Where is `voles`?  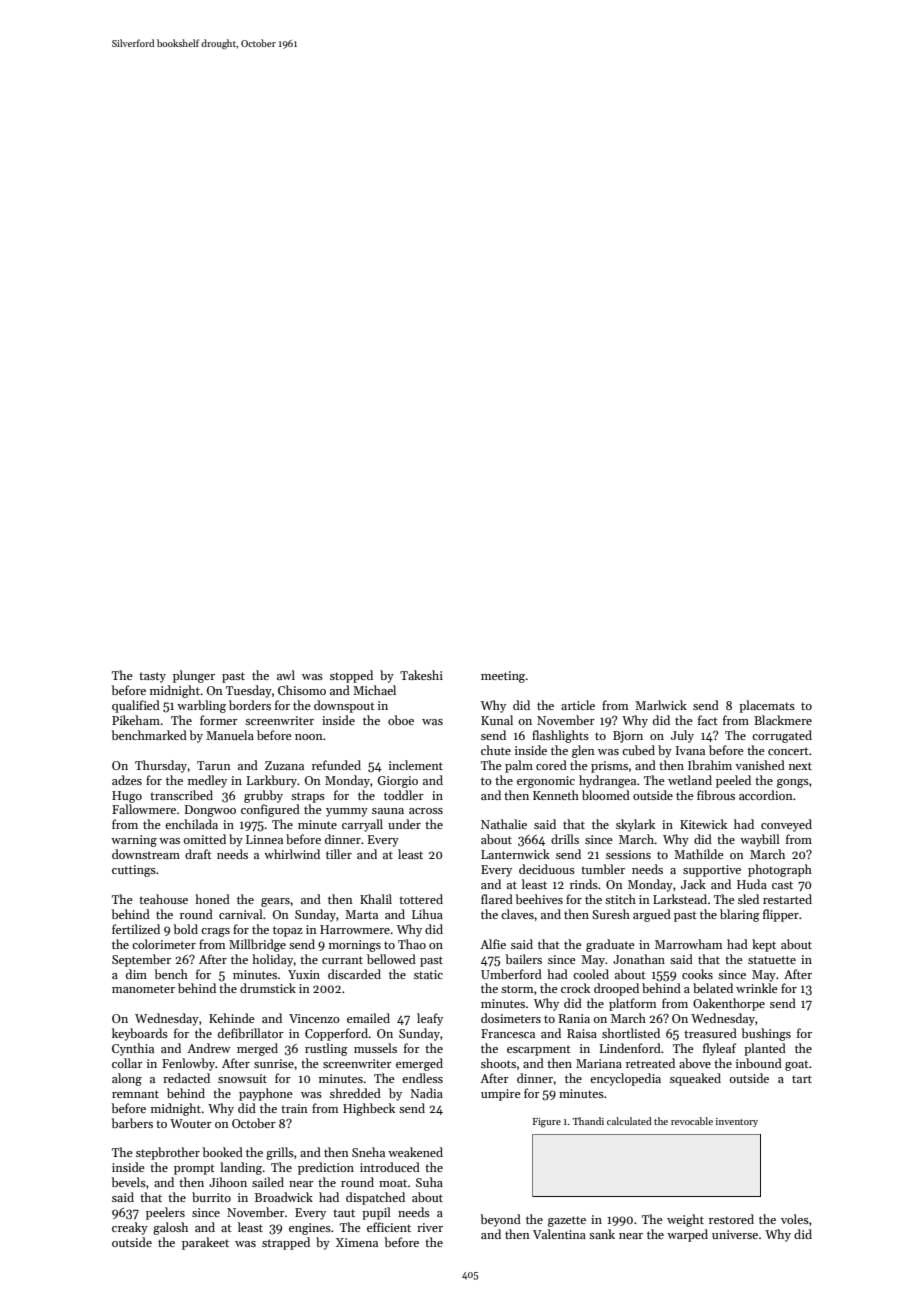
voles is located at coordinates (795, 1219).
